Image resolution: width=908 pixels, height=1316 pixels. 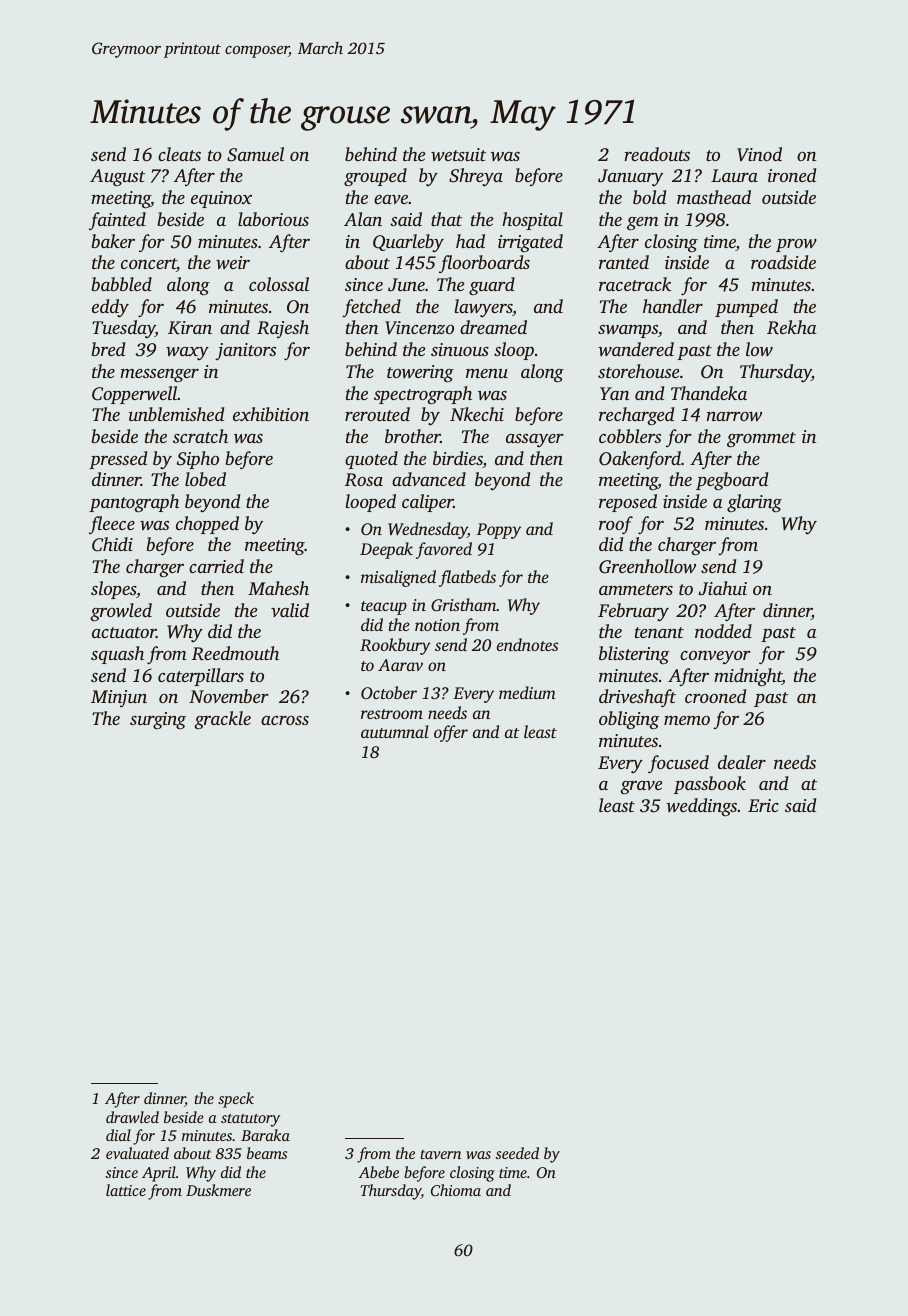 What do you see at coordinates (273, 219) in the document?
I see `laborious` at bounding box center [273, 219].
